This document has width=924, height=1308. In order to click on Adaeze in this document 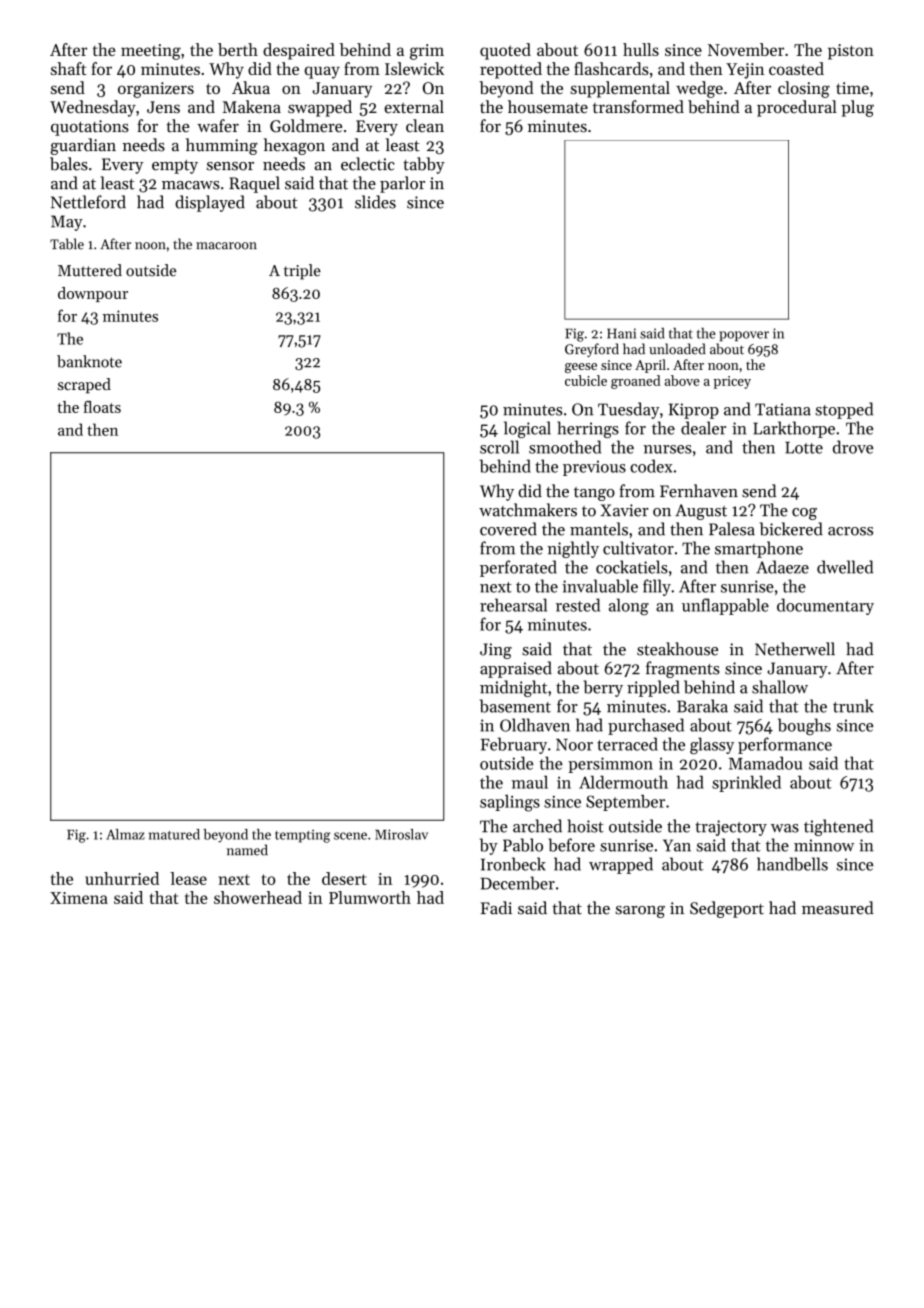, I will do `click(782, 567)`.
